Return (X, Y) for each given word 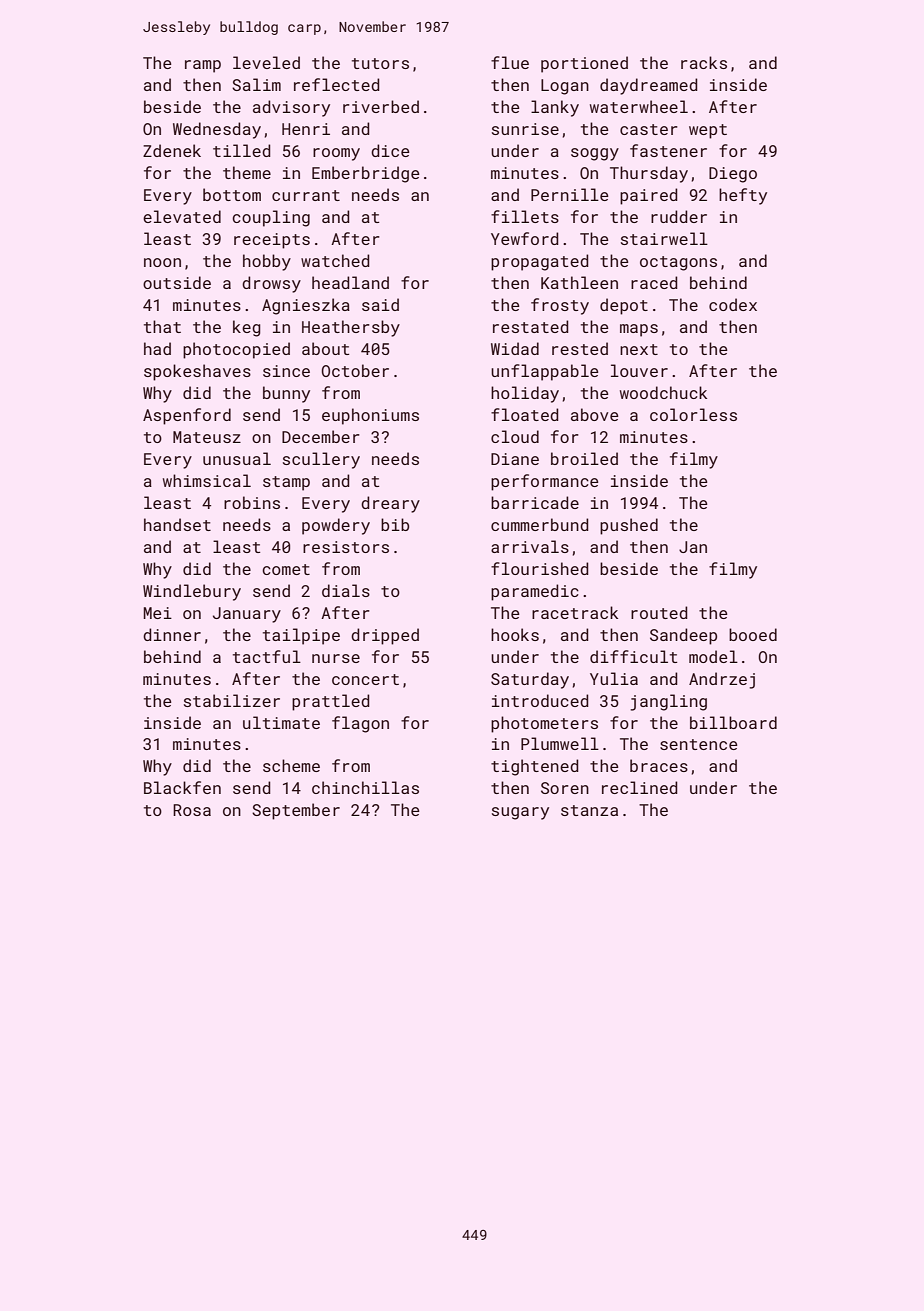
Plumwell (560, 743)
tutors (380, 63)
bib (395, 524)
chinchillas (365, 787)
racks (704, 62)
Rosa (192, 810)
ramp (203, 66)
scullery (321, 460)
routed (659, 612)
